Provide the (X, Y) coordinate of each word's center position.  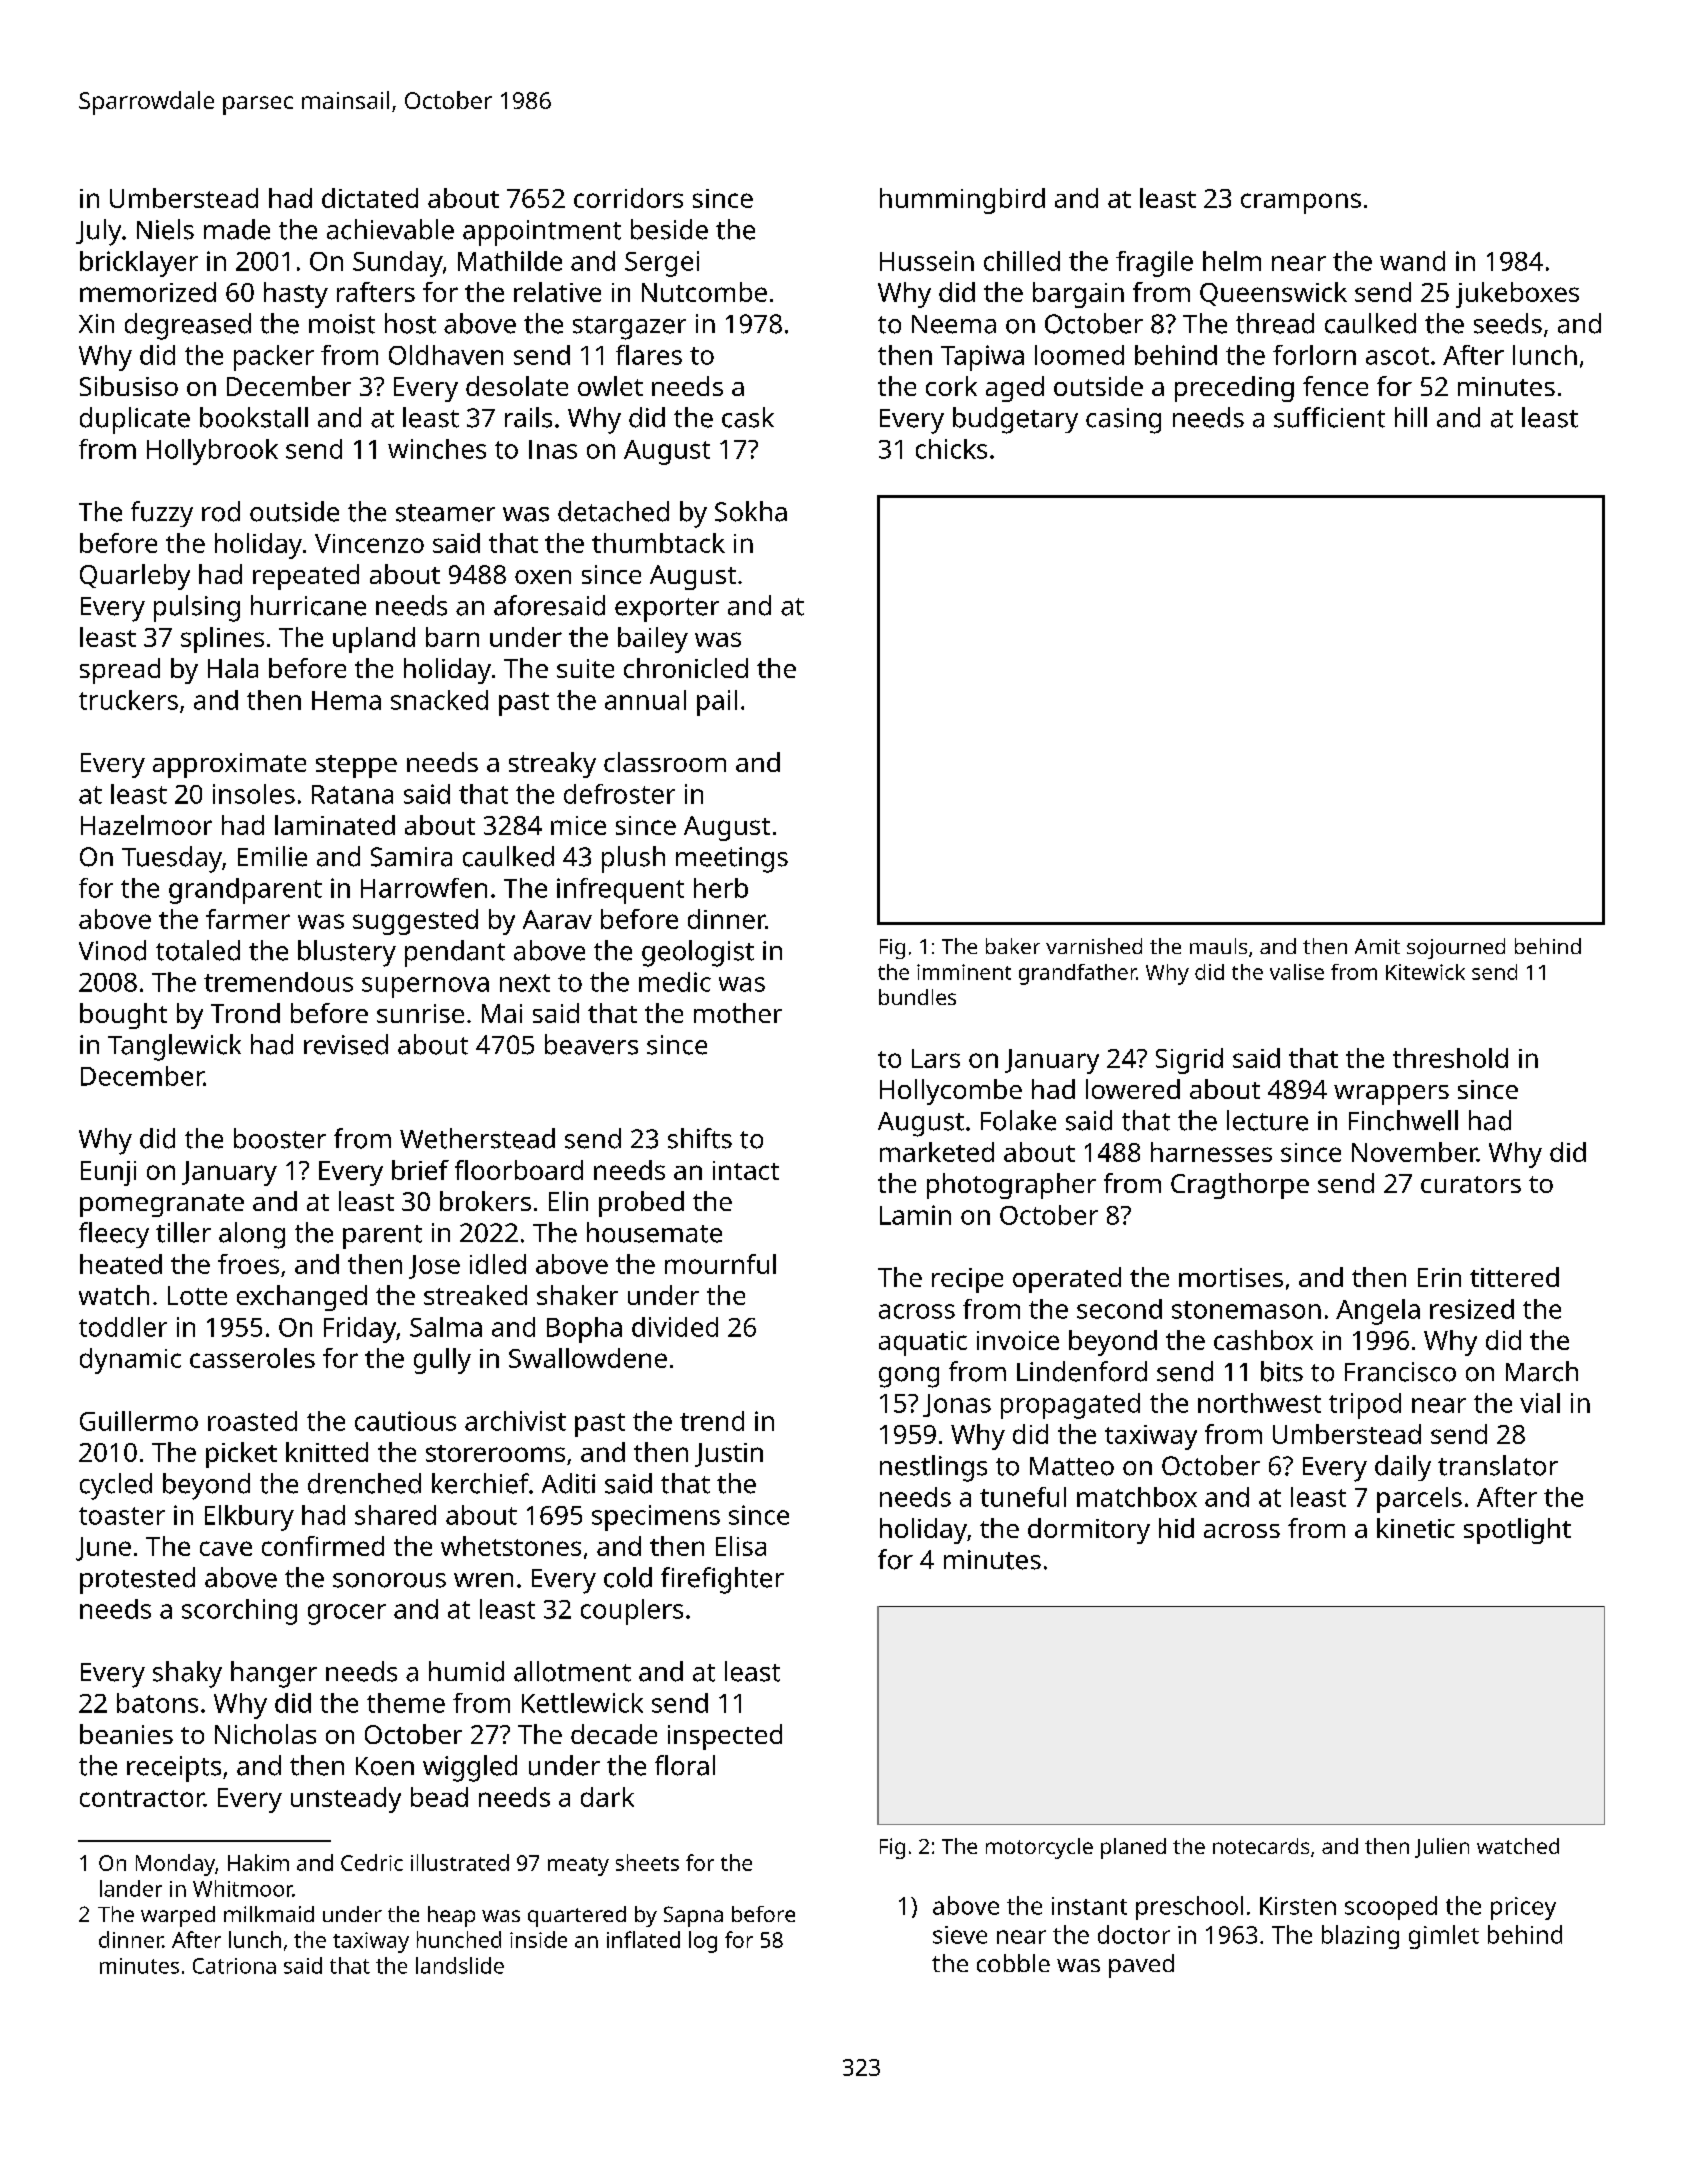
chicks (951, 449)
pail (717, 703)
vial (1540, 1403)
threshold (1450, 1058)
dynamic (130, 1361)
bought (123, 1016)
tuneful (1023, 1497)
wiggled (470, 1768)
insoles (254, 794)
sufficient (1329, 417)
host (410, 323)
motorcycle (1039, 1848)
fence (1335, 386)
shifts (700, 1138)
